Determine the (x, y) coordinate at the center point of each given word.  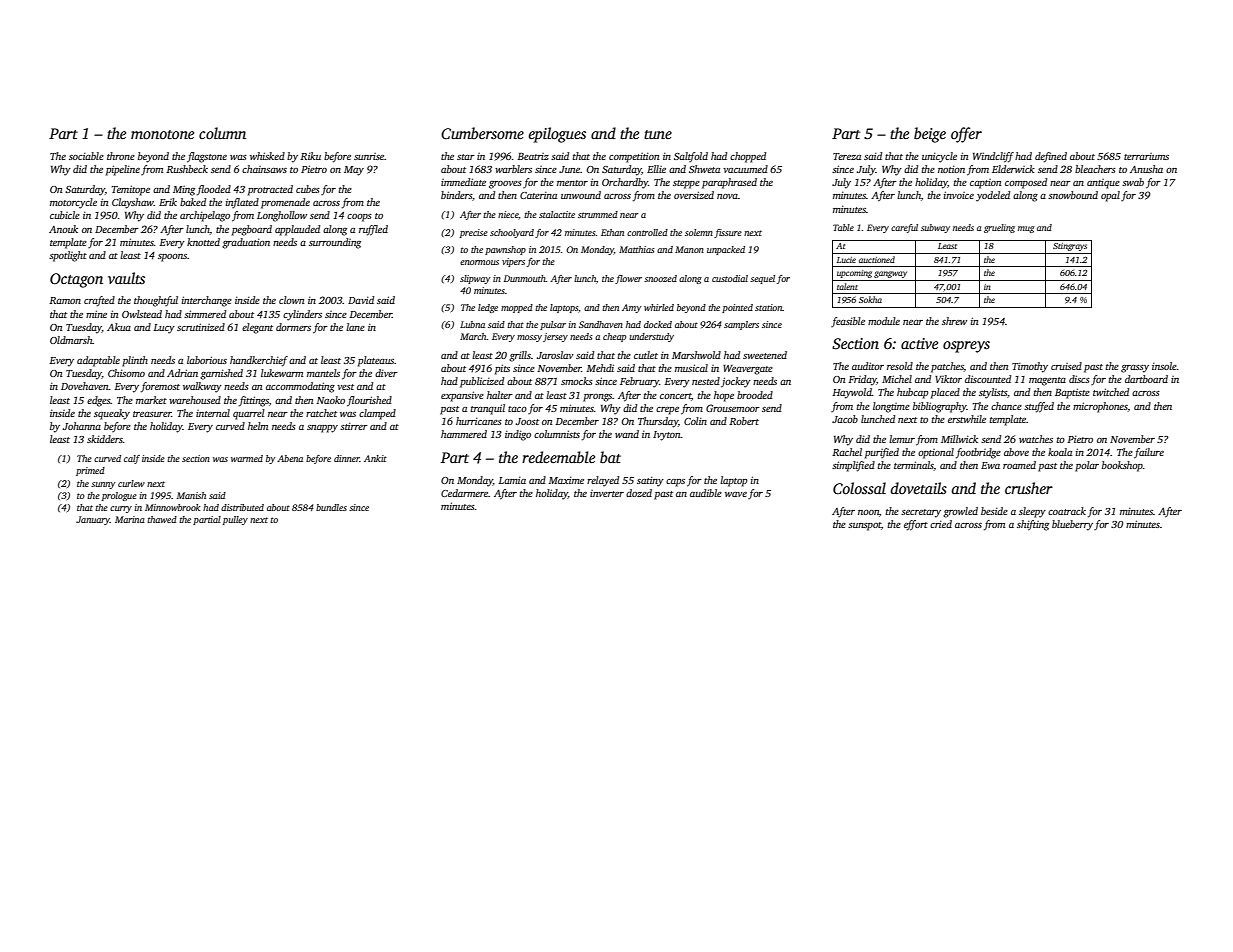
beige (930, 135)
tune (658, 134)
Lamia (512, 480)
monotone (162, 134)
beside (994, 511)
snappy (322, 429)
